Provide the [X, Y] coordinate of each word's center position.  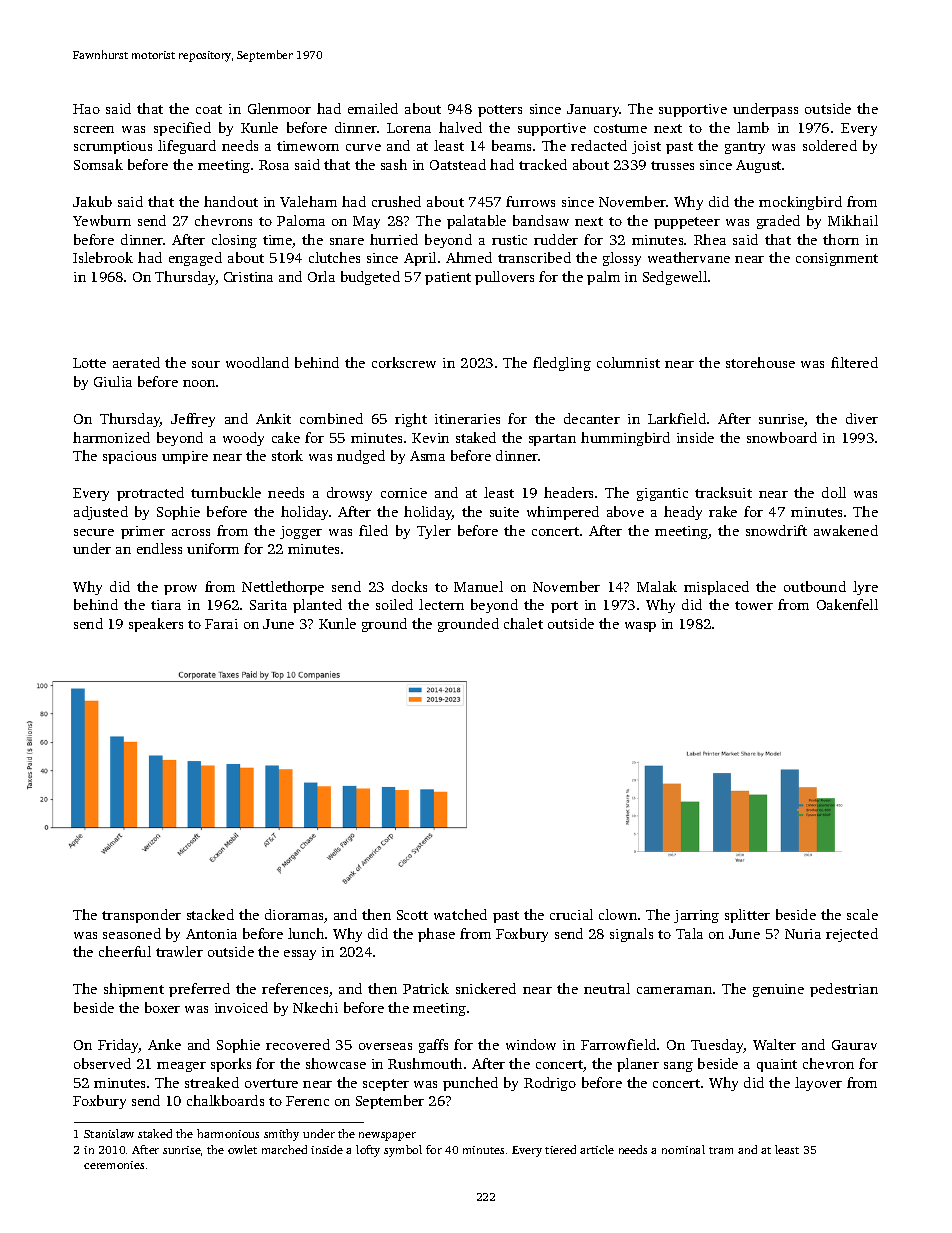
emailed [373, 108]
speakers [156, 625]
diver [862, 418]
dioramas [295, 916]
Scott [412, 915]
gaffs [433, 1046]
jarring [696, 916]
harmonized [111, 437]
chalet [523, 623]
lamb [753, 127]
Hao [86, 109]
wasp [640, 627]
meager [181, 1067]
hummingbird [625, 439]
